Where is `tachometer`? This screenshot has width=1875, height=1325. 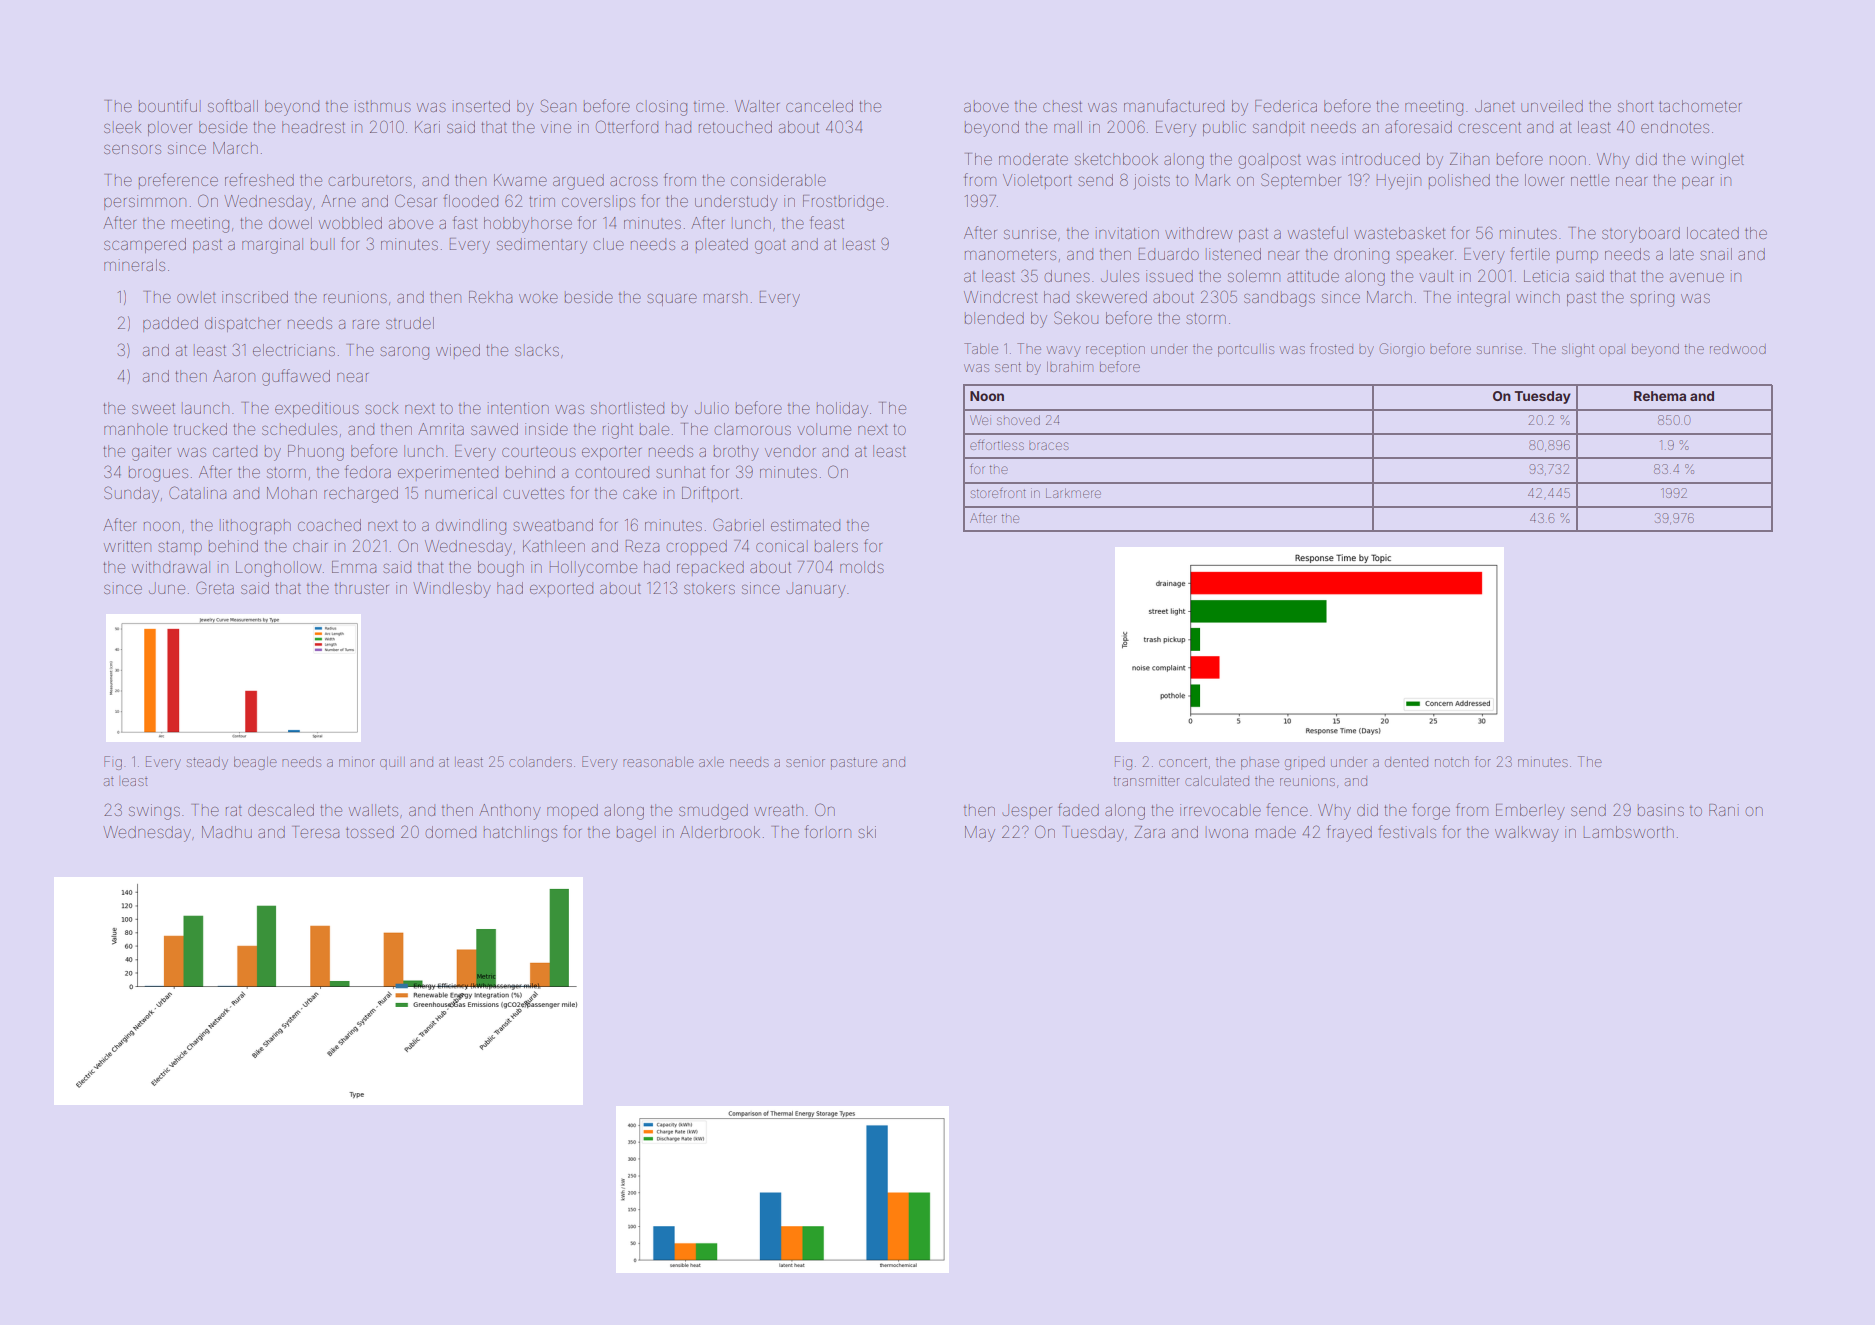 tachometer is located at coordinates (1700, 106).
